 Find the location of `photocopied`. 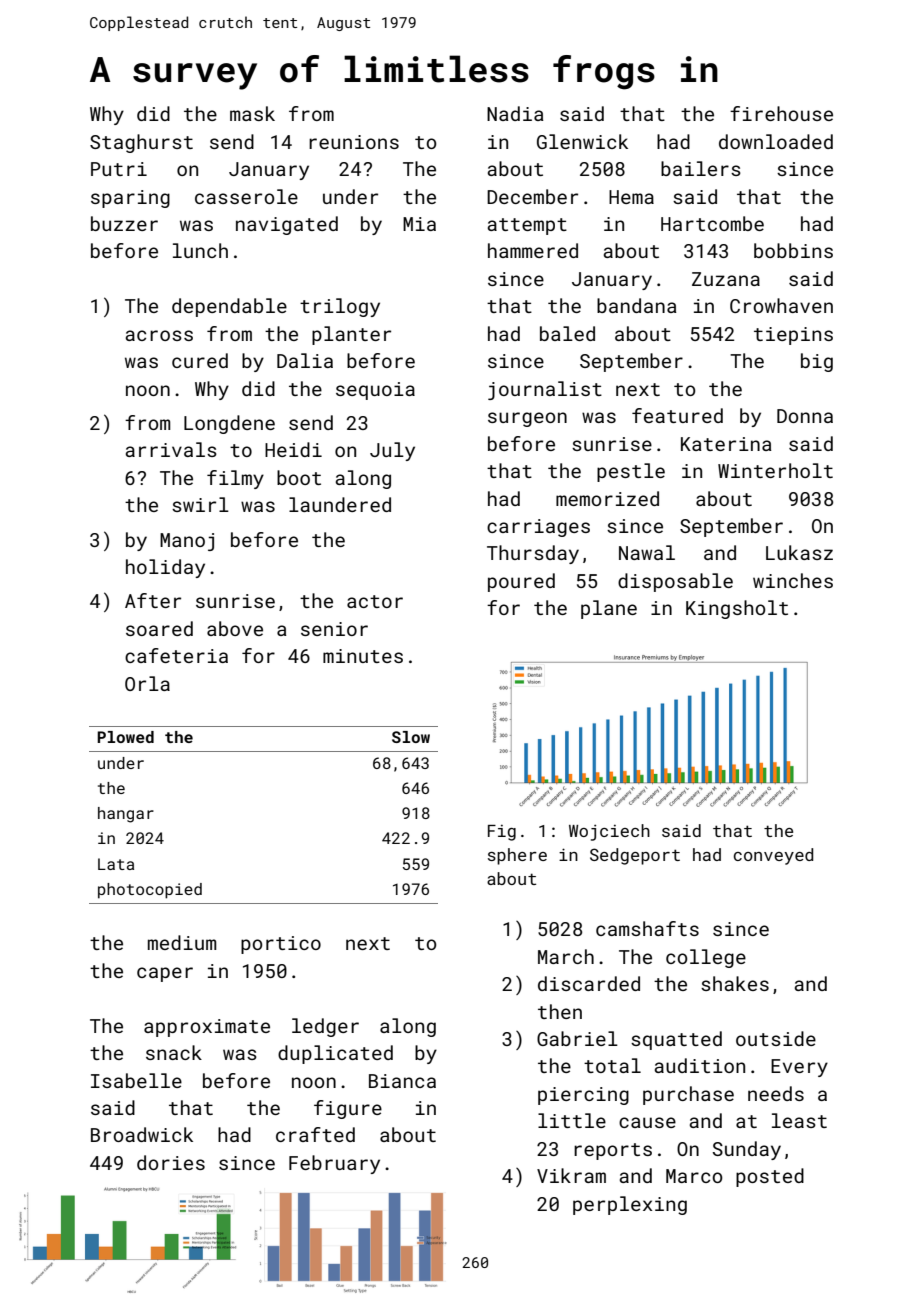

photocopied is located at coordinates (150, 891).
